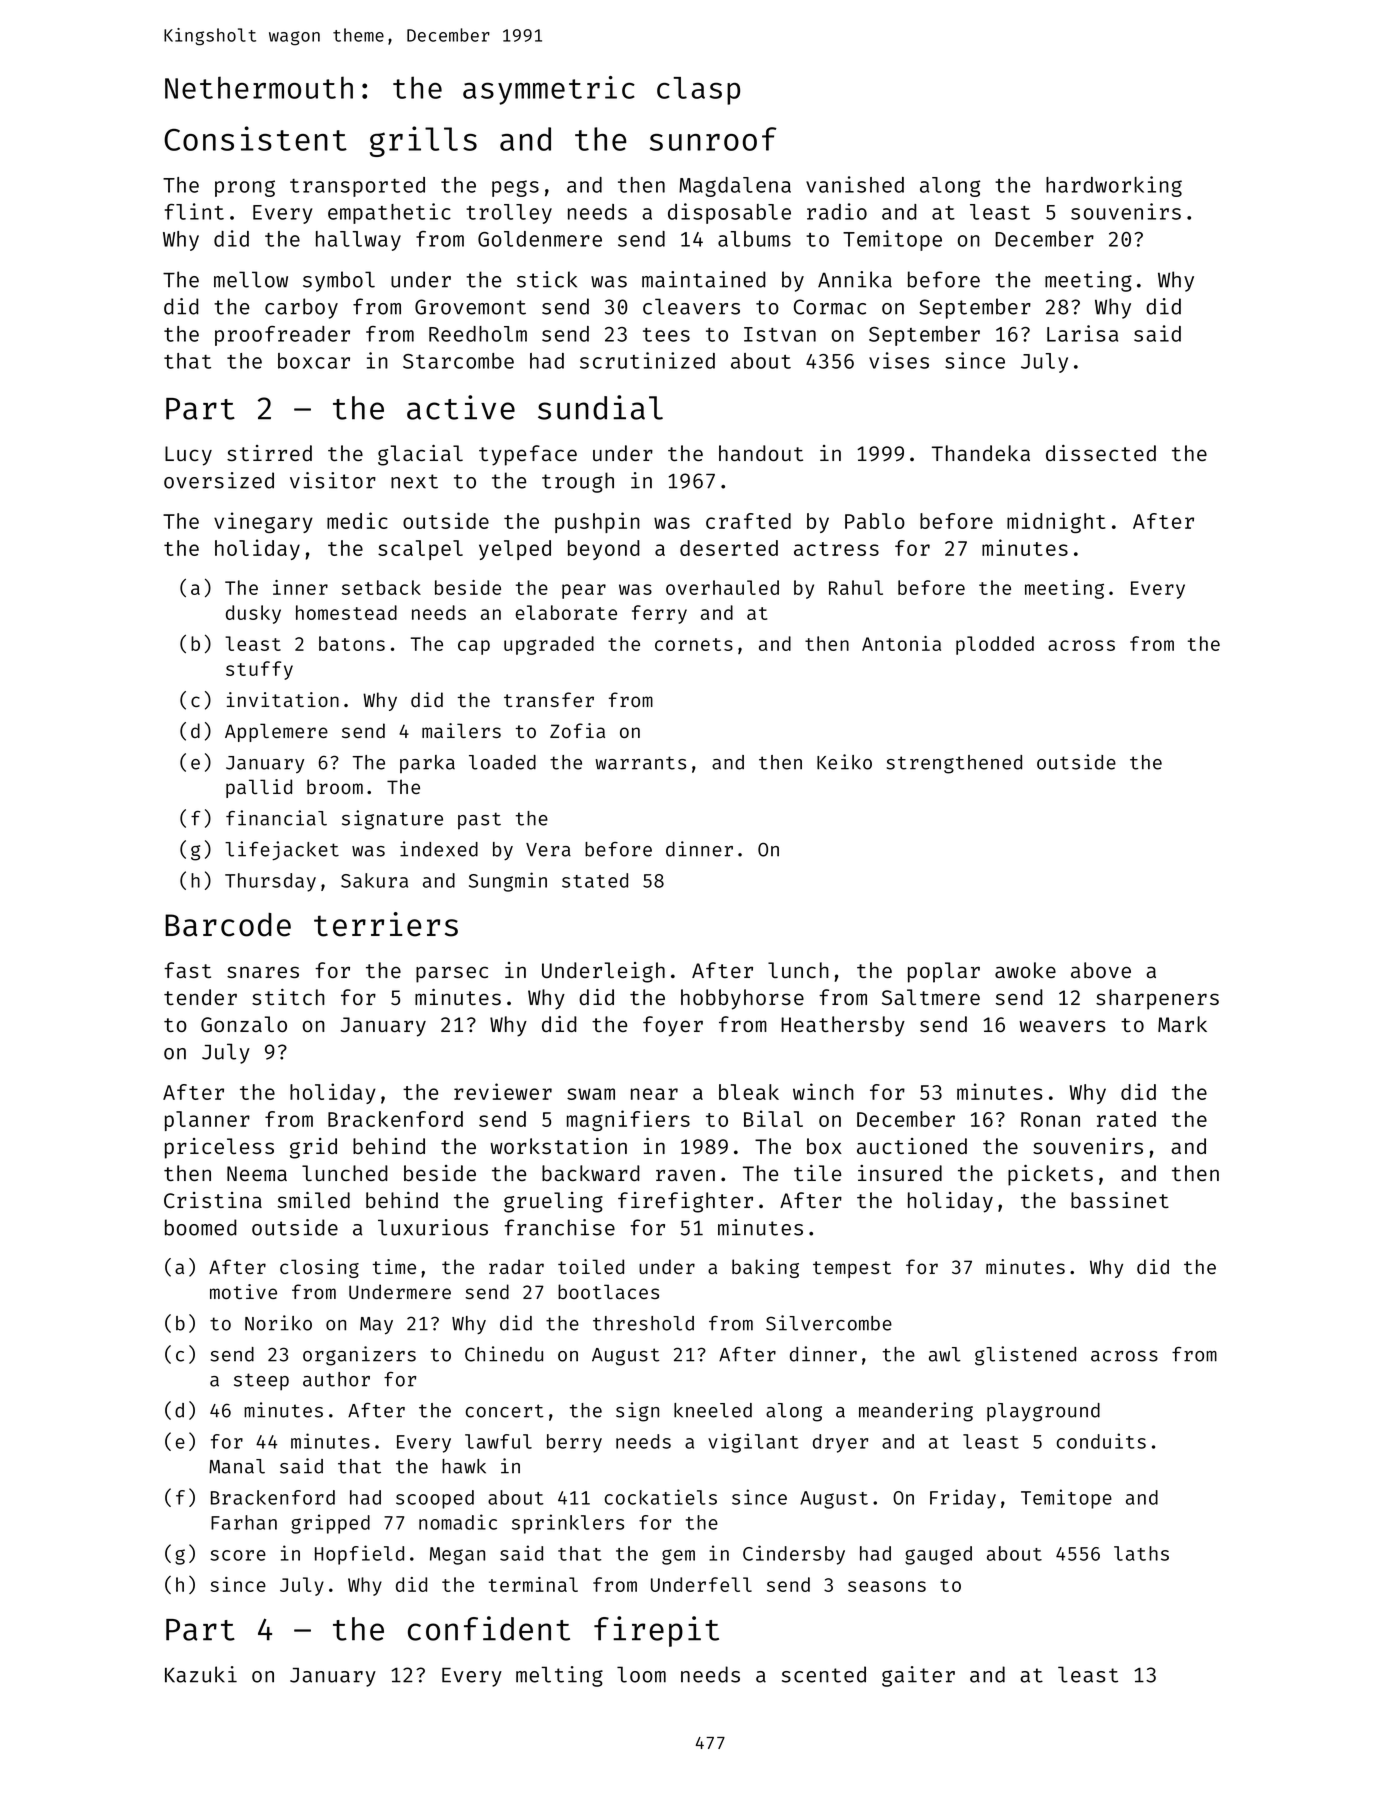 This image has height=1797, width=1389. Describe the element at coordinates (238, 1555) in the image. I see `score` at that location.
